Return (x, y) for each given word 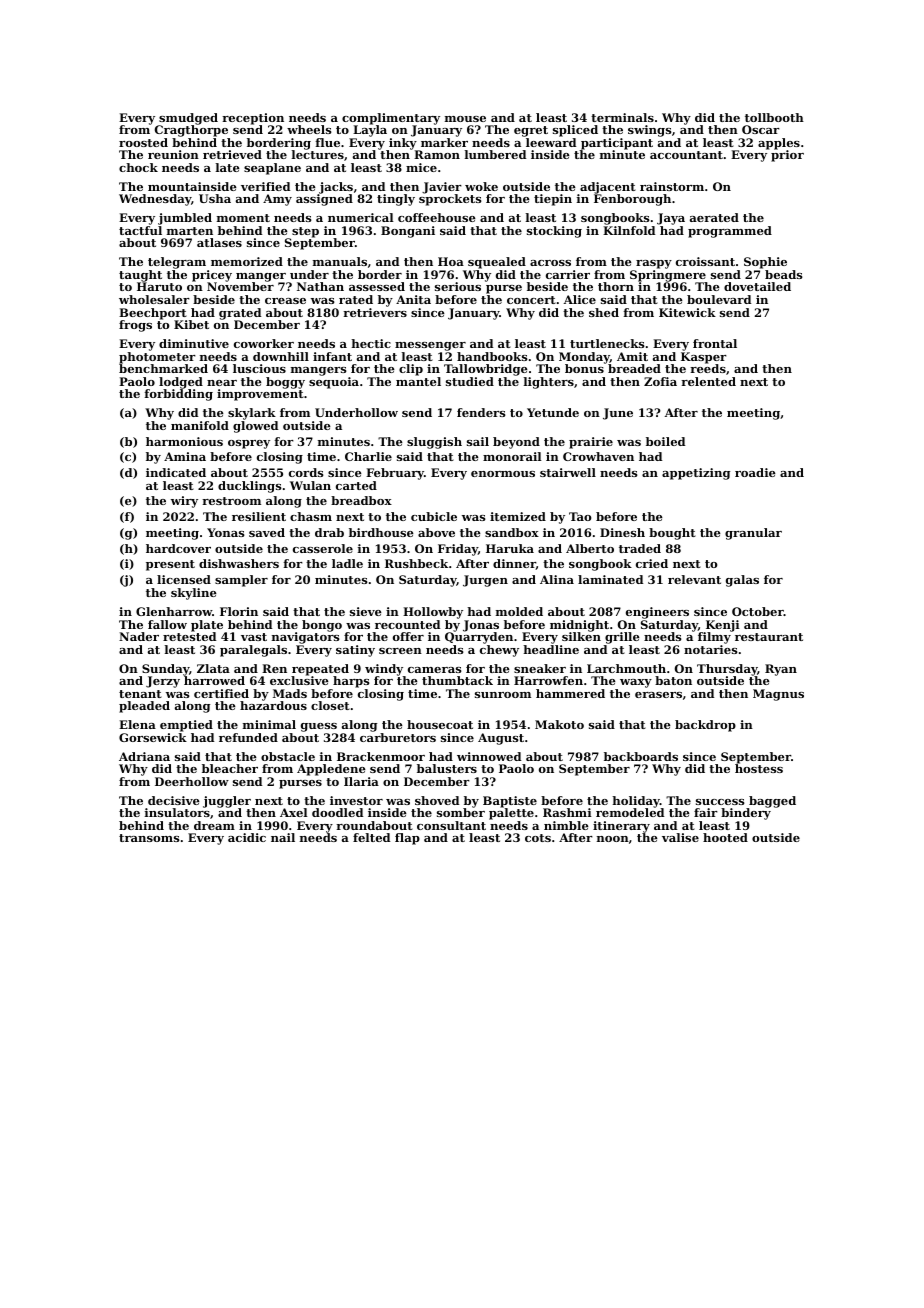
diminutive (194, 343)
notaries (711, 649)
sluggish (434, 443)
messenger (430, 346)
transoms (149, 838)
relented (708, 381)
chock (138, 167)
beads (784, 274)
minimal (269, 724)
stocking (554, 232)
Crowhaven (598, 456)
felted (371, 837)
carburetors (398, 737)
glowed (255, 427)
